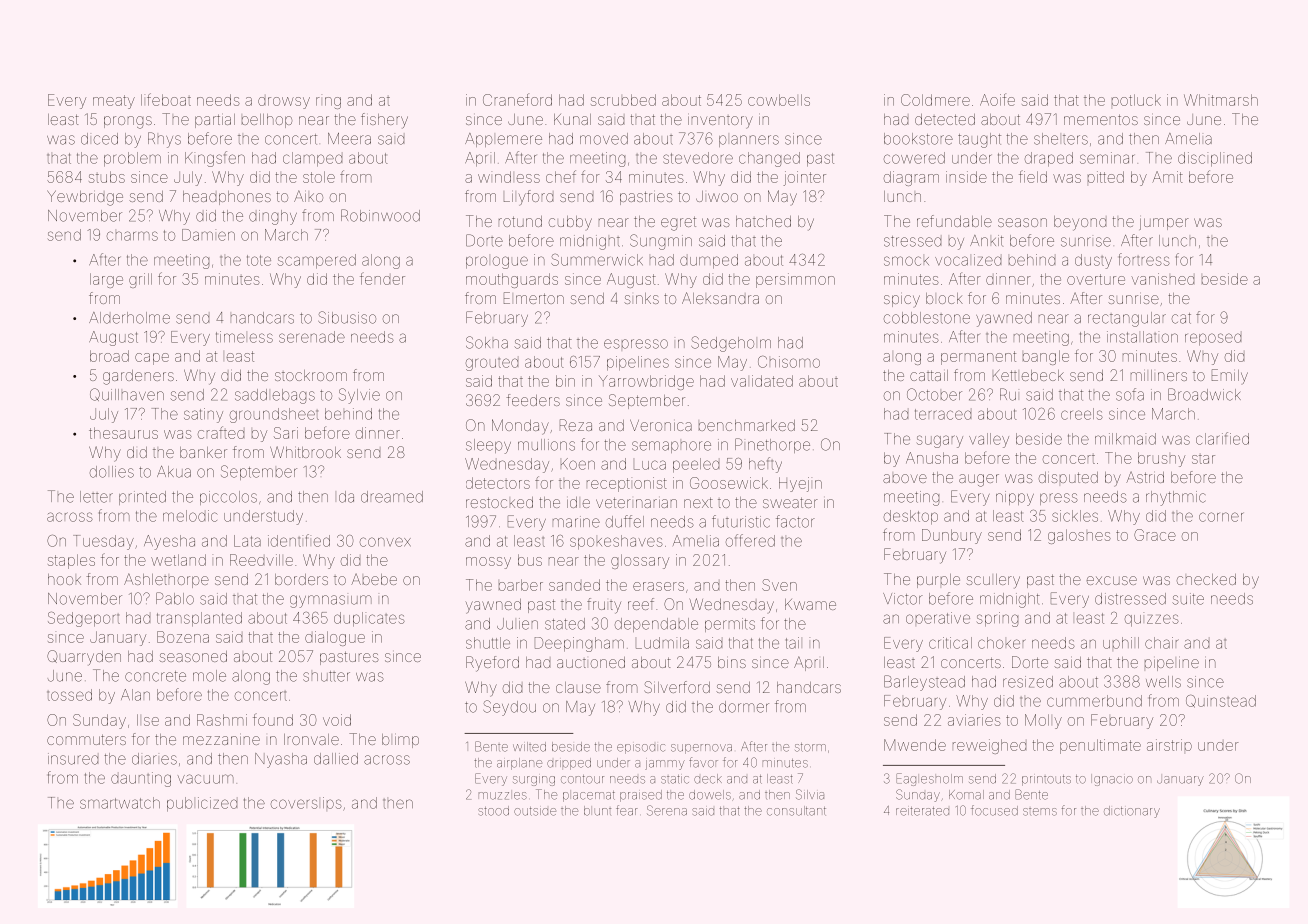  I want to click on inventory, so click(720, 122).
